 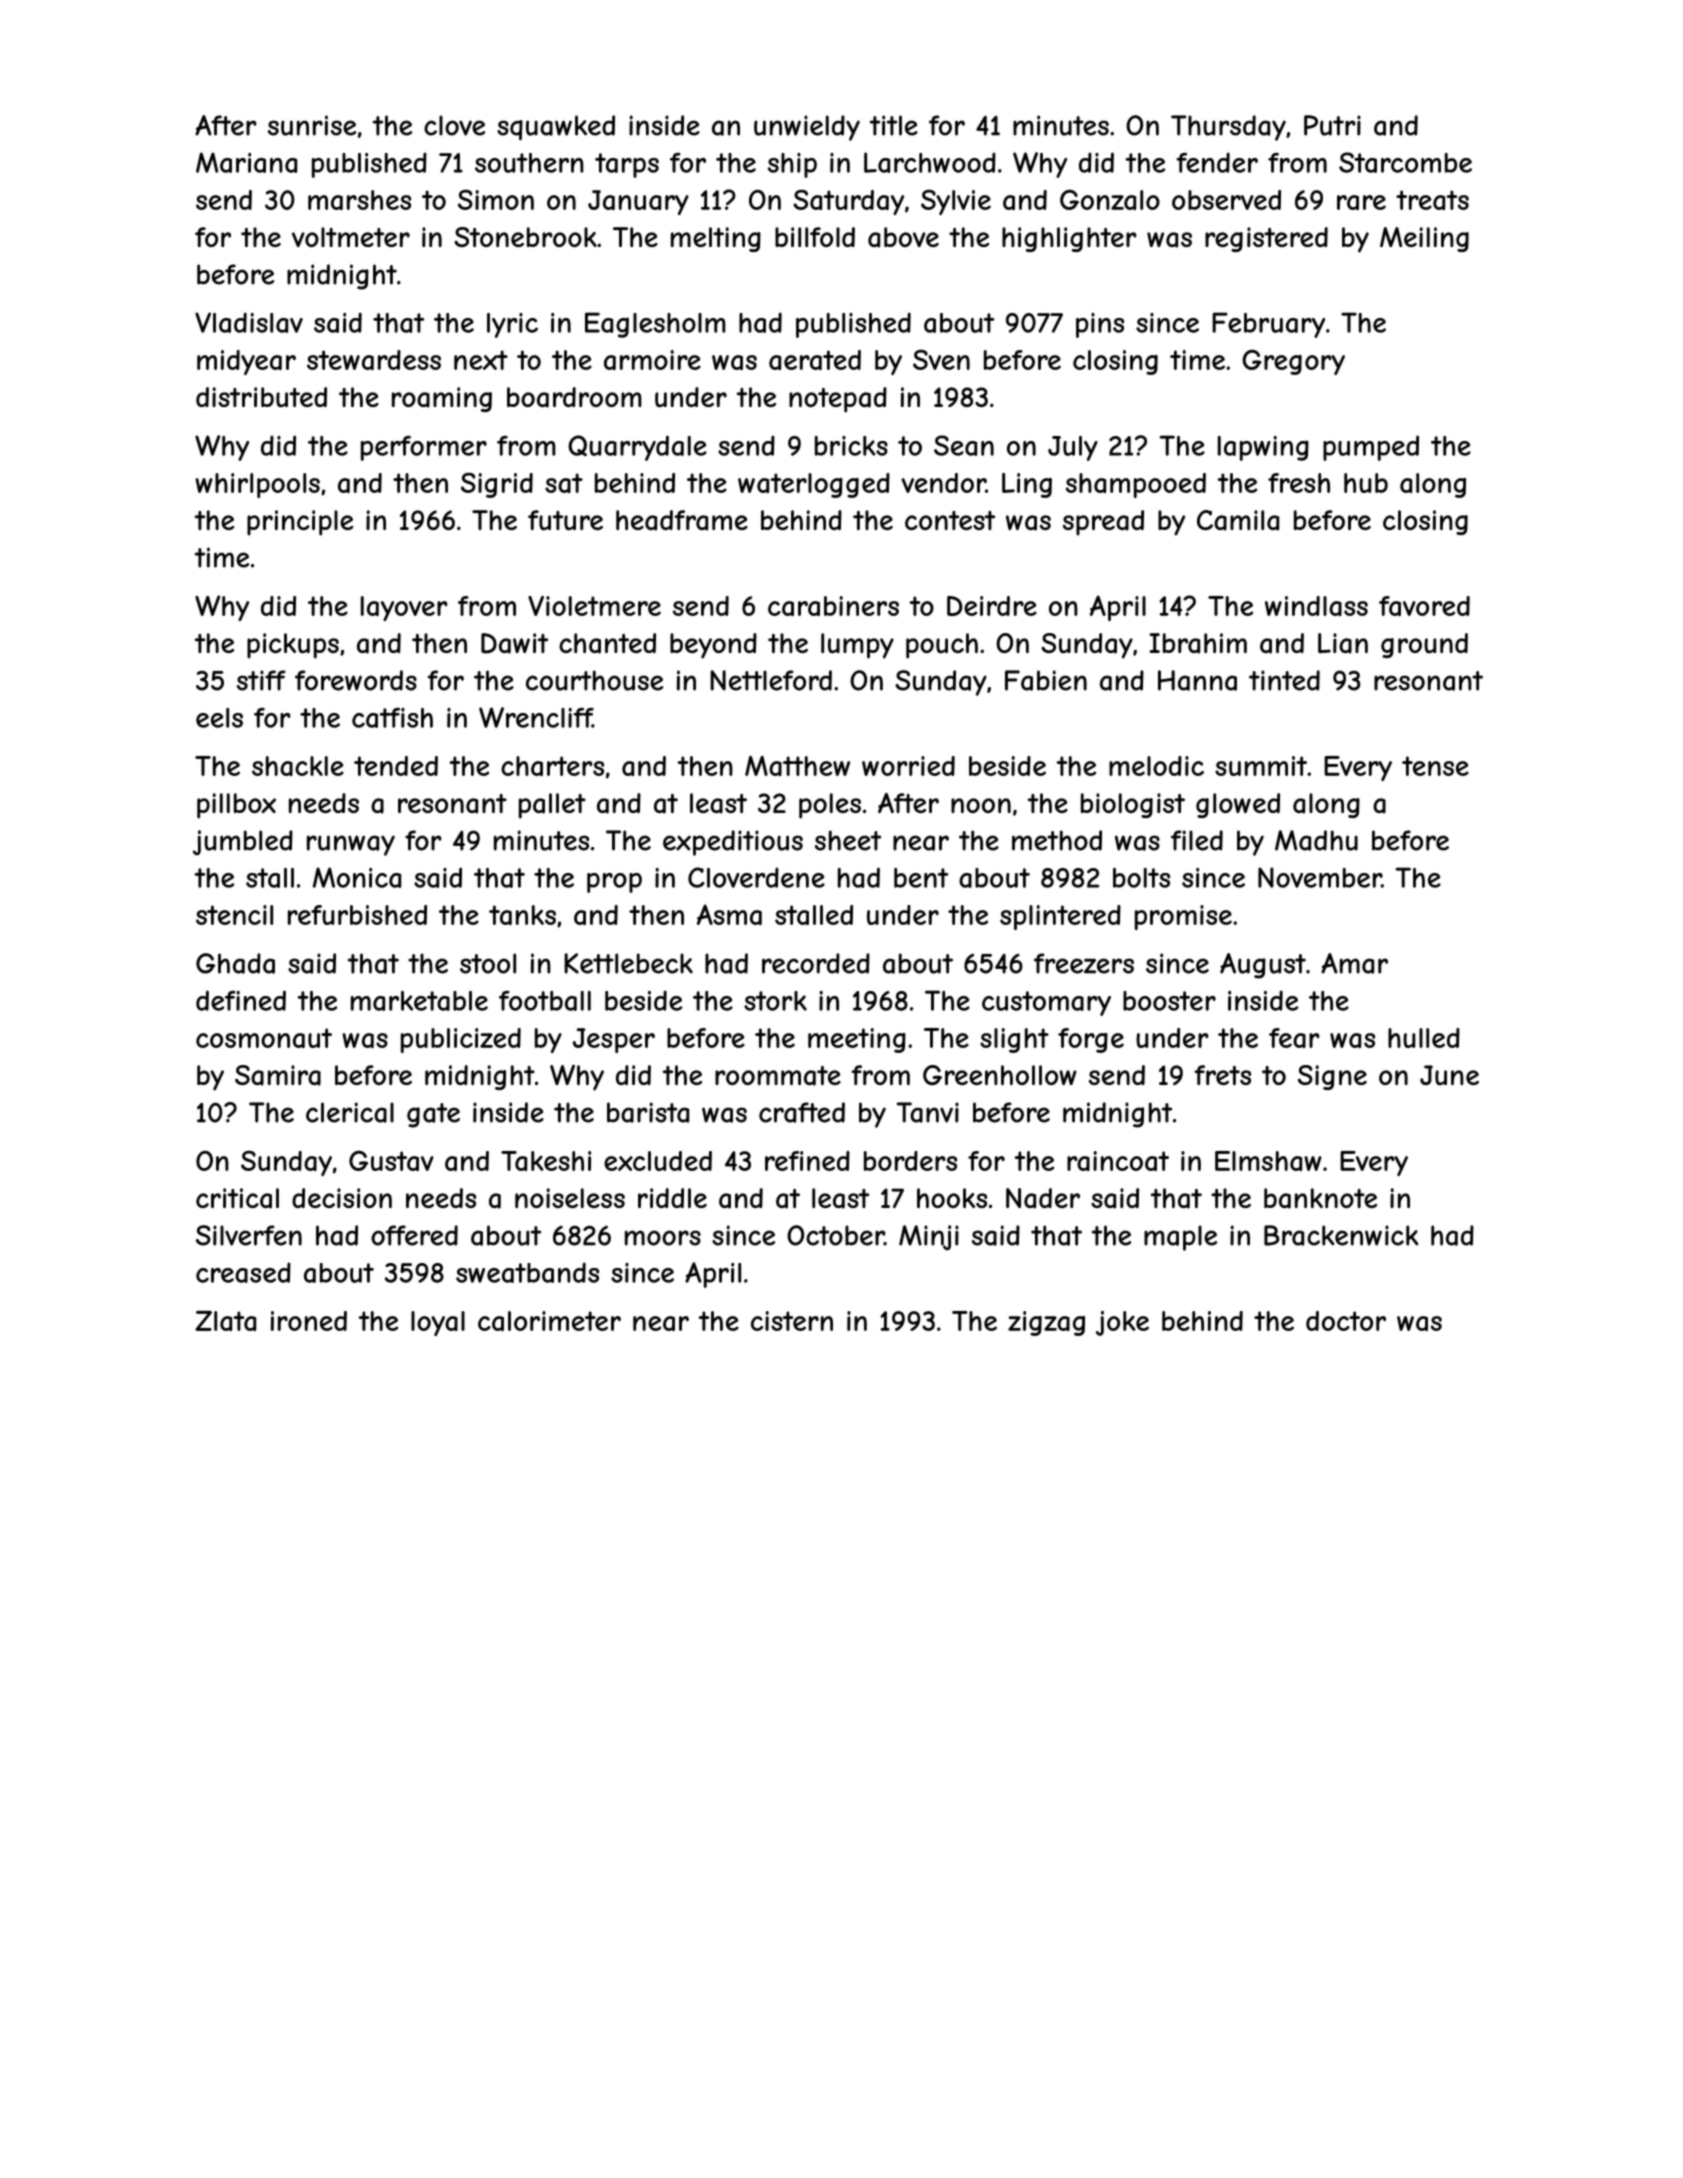 What do you see at coordinates (552, 766) in the document?
I see `charters` at bounding box center [552, 766].
